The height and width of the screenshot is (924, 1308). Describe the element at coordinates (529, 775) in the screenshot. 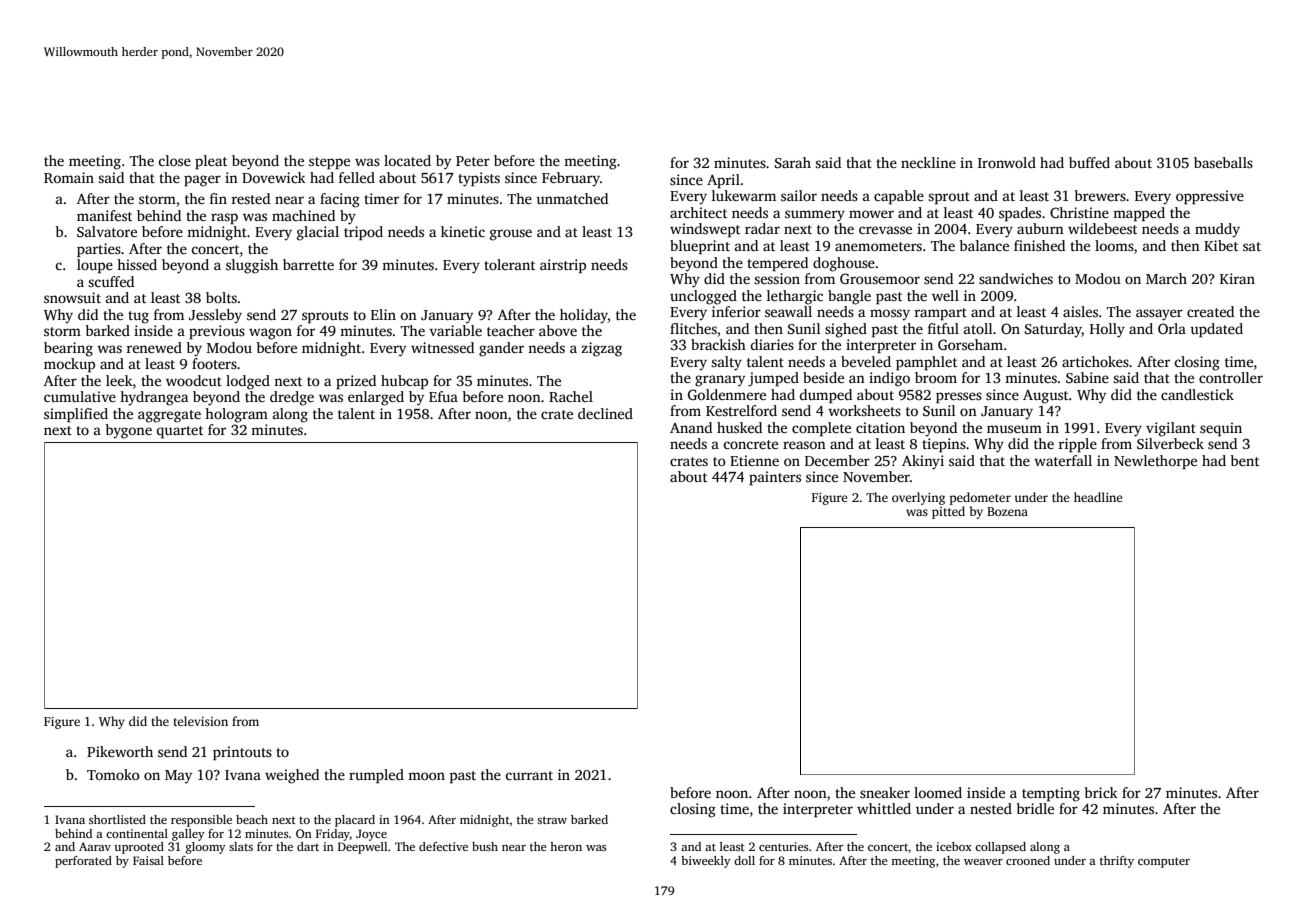

I see `currant` at that location.
